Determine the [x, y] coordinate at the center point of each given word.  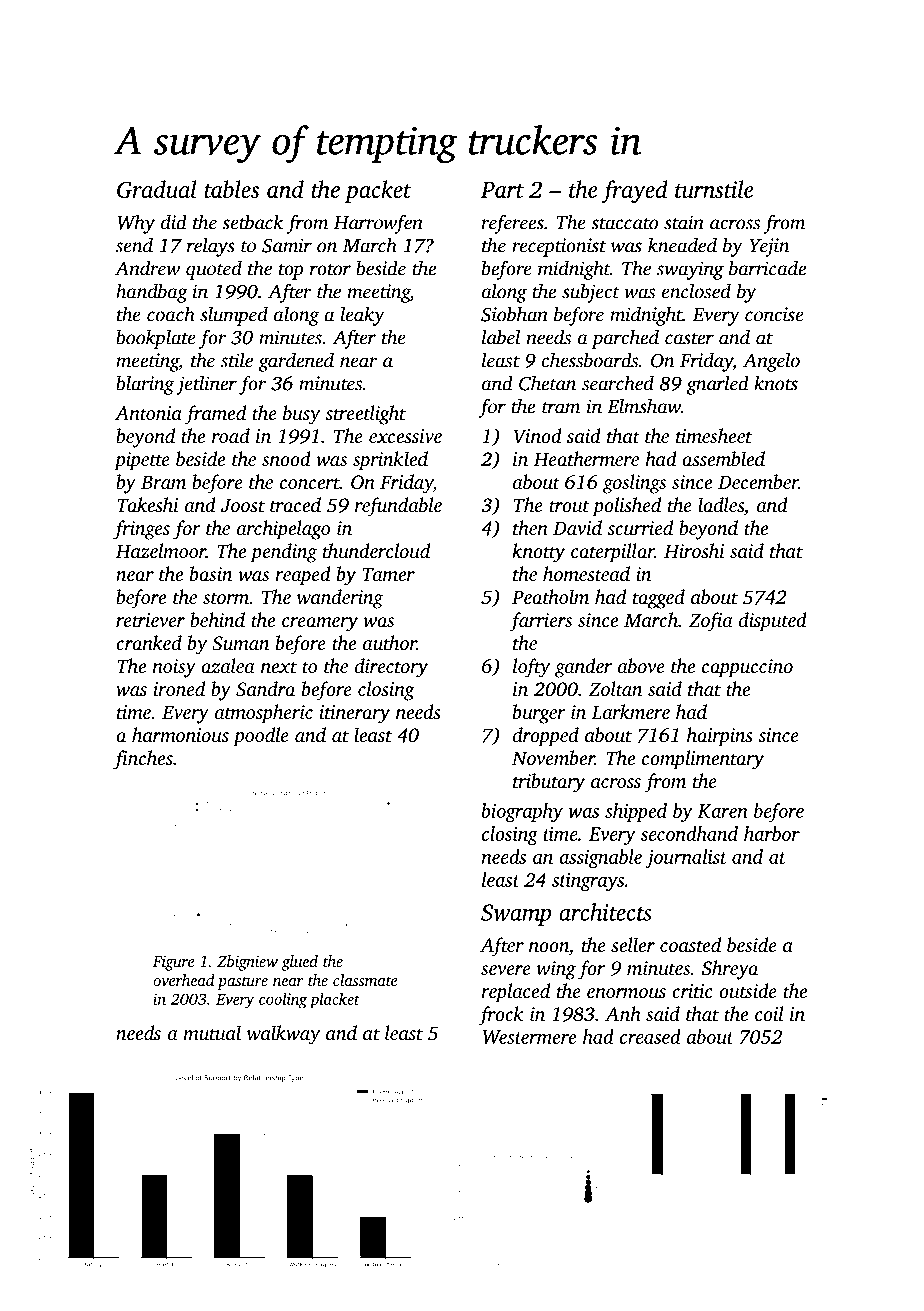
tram [561, 408]
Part [502, 190]
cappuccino [747, 668]
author [390, 642]
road [231, 435]
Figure [173, 963]
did [174, 222]
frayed [635, 191]
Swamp [516, 915]
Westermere [529, 1037]
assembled [723, 458]
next [279, 667]
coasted [690, 944]
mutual [212, 1032]
